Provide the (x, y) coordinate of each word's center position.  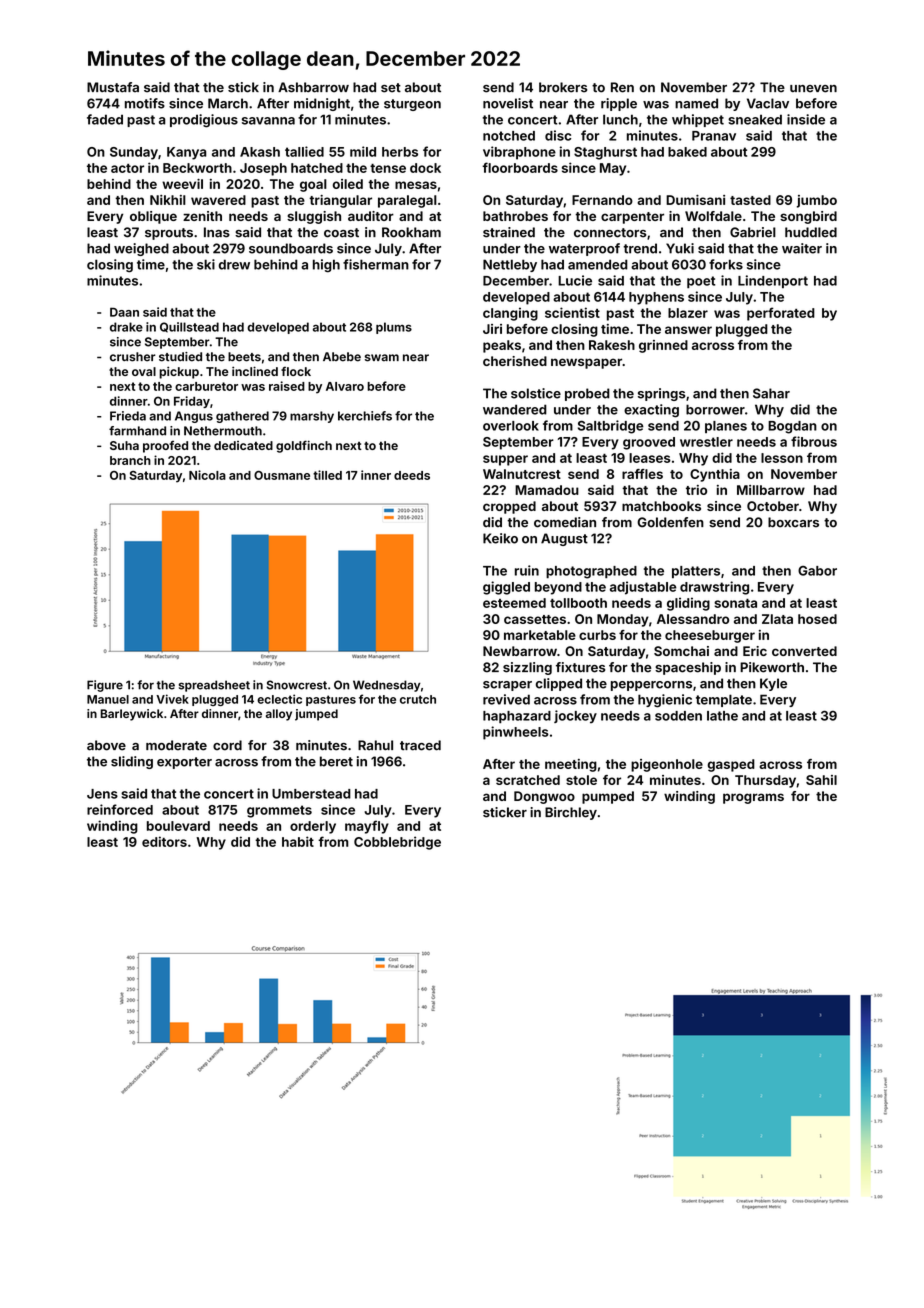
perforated (781, 314)
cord (227, 745)
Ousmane (282, 475)
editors (164, 841)
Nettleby (510, 265)
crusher (133, 357)
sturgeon (412, 105)
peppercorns (651, 686)
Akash (260, 152)
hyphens (656, 298)
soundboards (291, 248)
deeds (412, 475)
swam (382, 358)
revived (506, 699)
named (696, 103)
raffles (642, 474)
